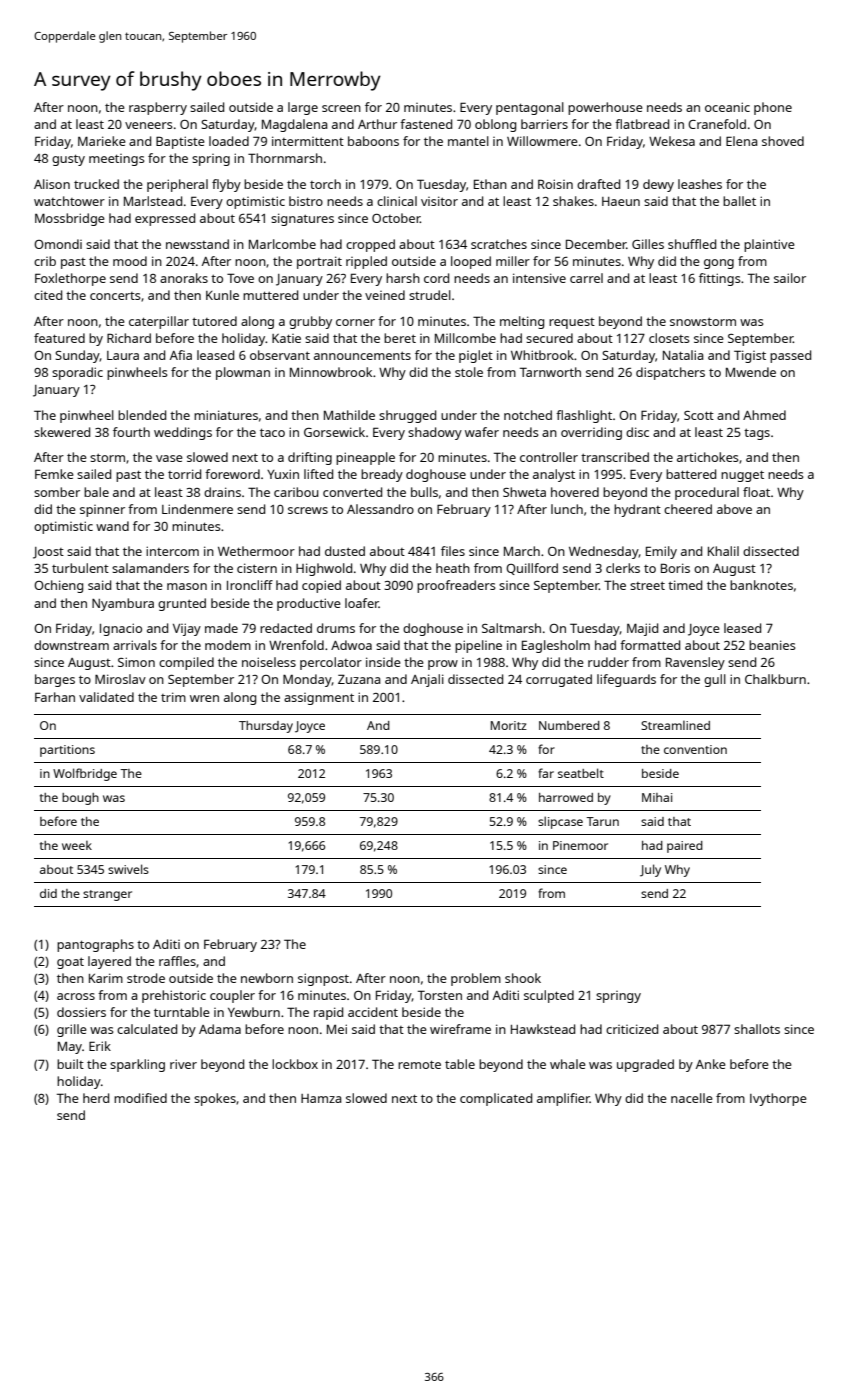 This screenshot has height=1400, width=849. I want to click on raspberry, so click(158, 108).
